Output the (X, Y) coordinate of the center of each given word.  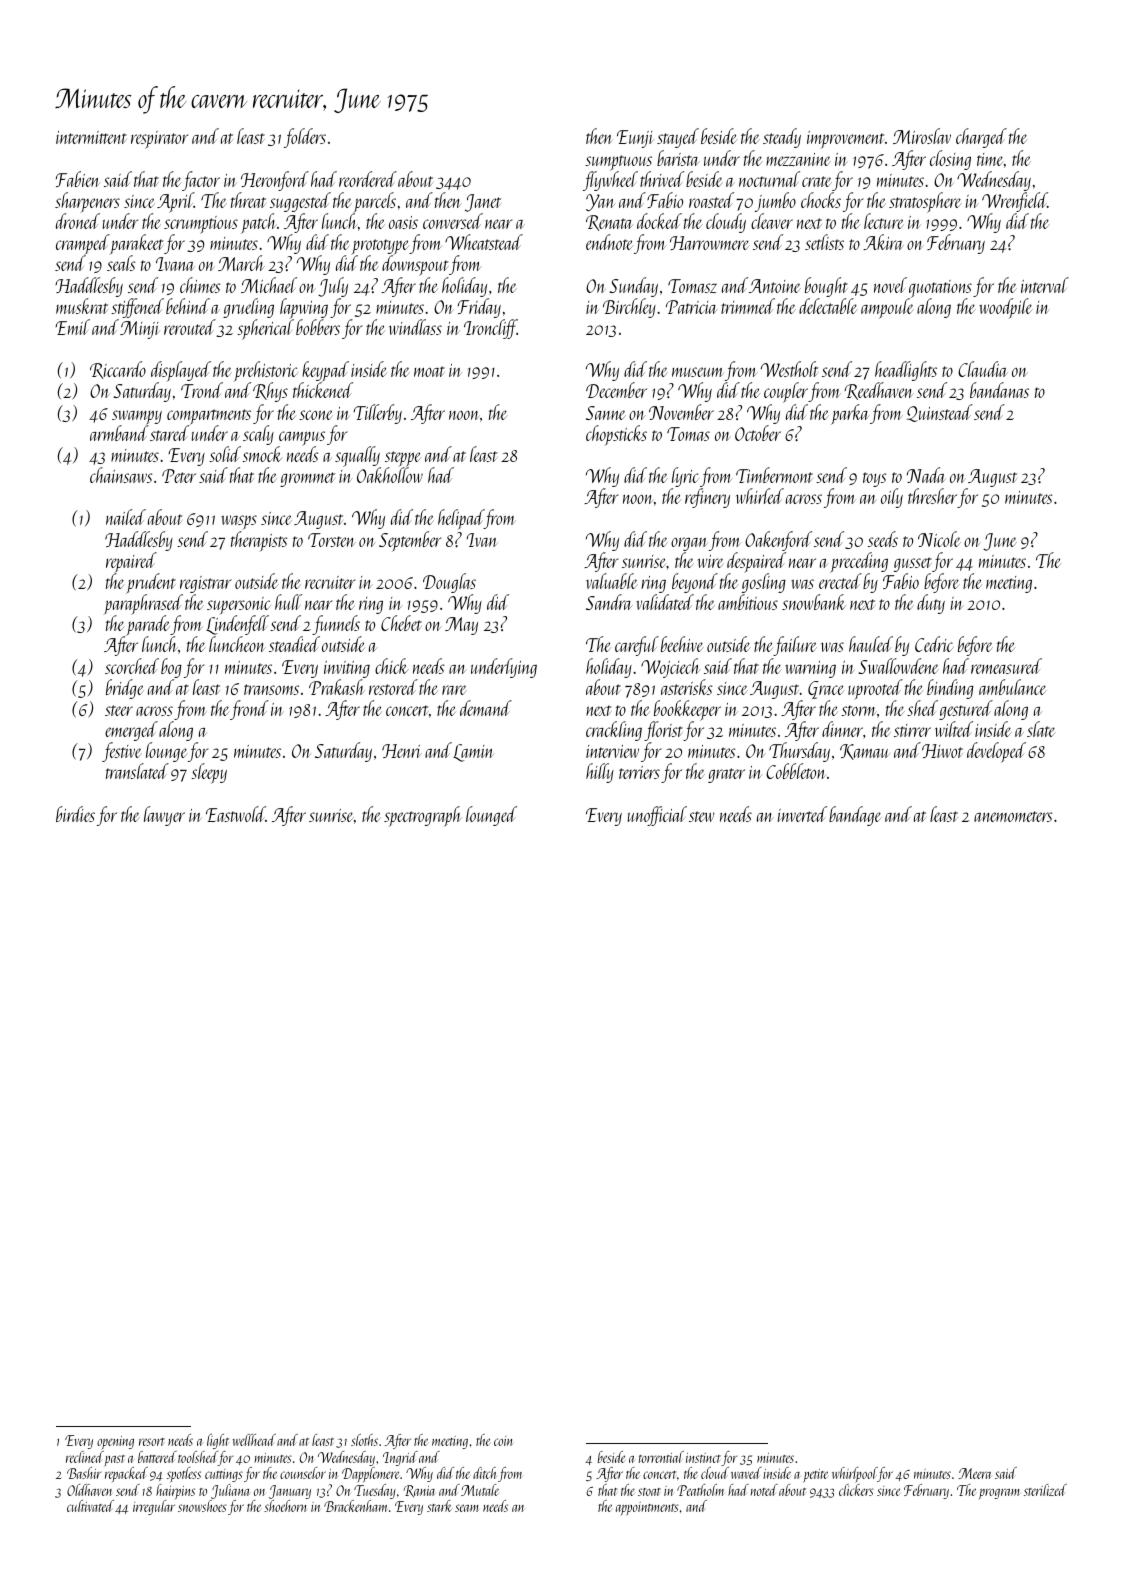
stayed (678, 138)
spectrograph (423, 816)
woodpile (1006, 308)
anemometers (1013, 816)
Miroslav (922, 136)
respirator (159, 140)
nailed (126, 517)
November (681, 412)
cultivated (90, 1506)
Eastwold (236, 814)
